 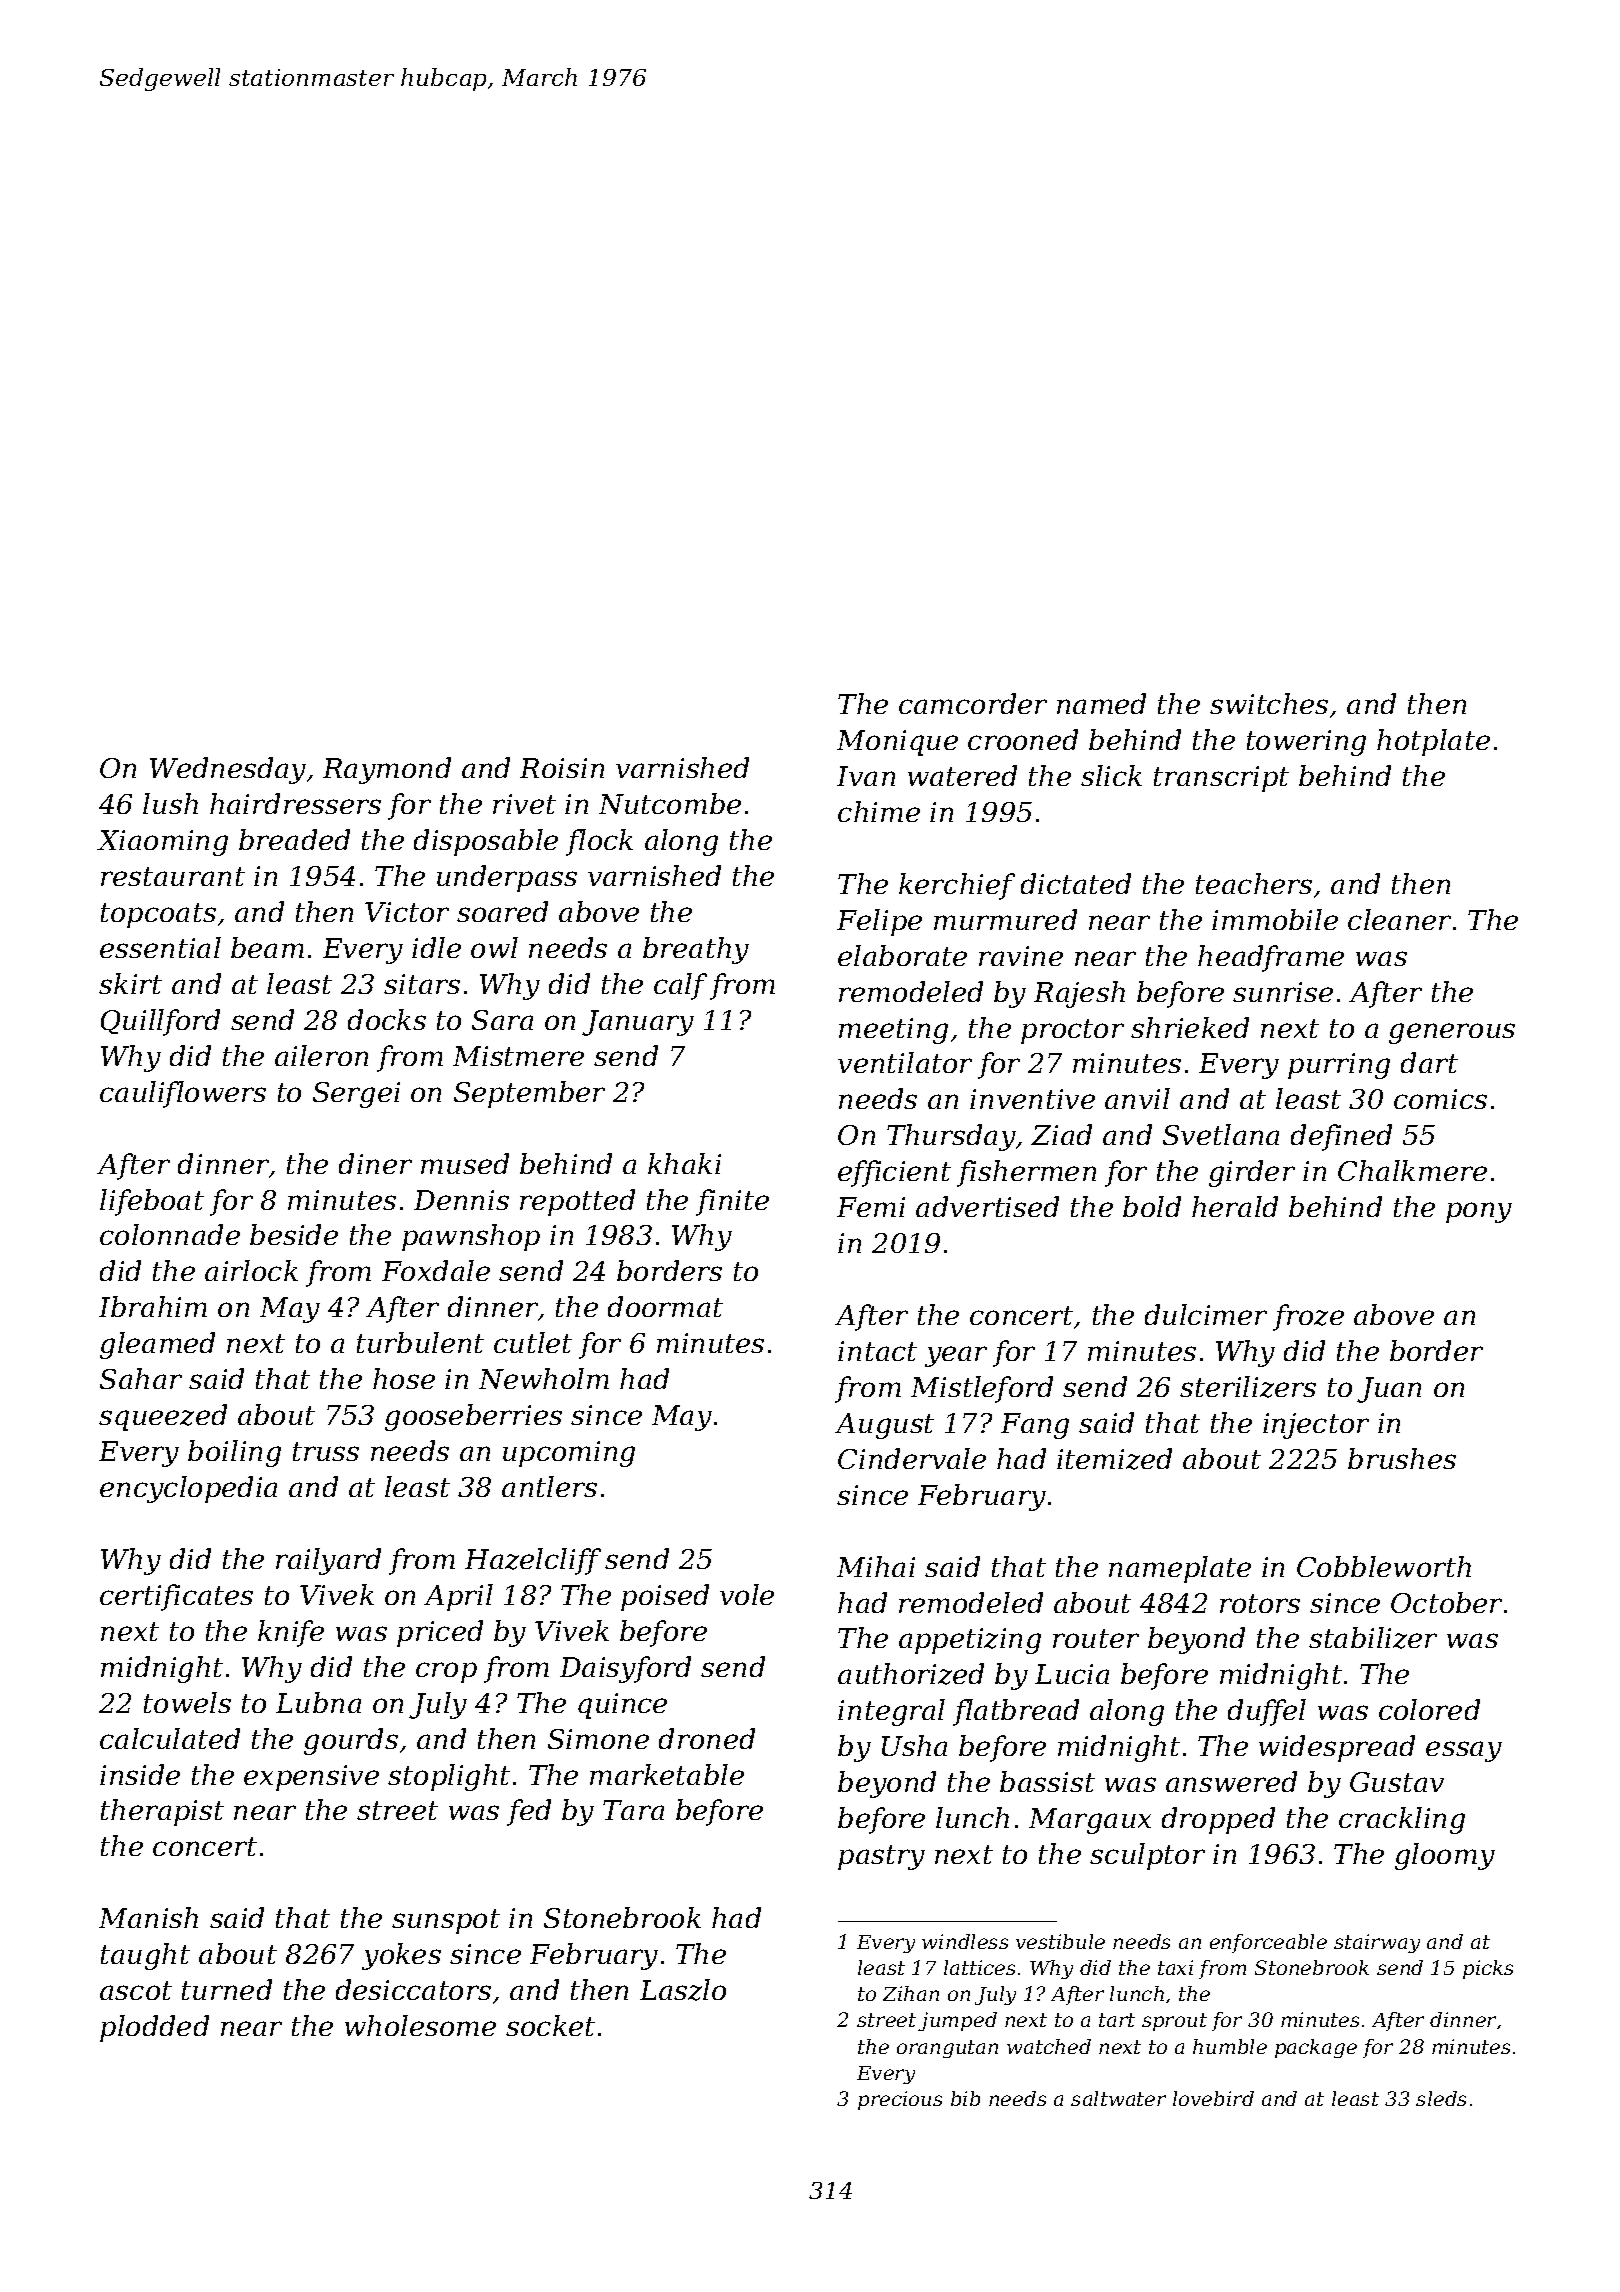 I want to click on named, so click(x=1101, y=703).
